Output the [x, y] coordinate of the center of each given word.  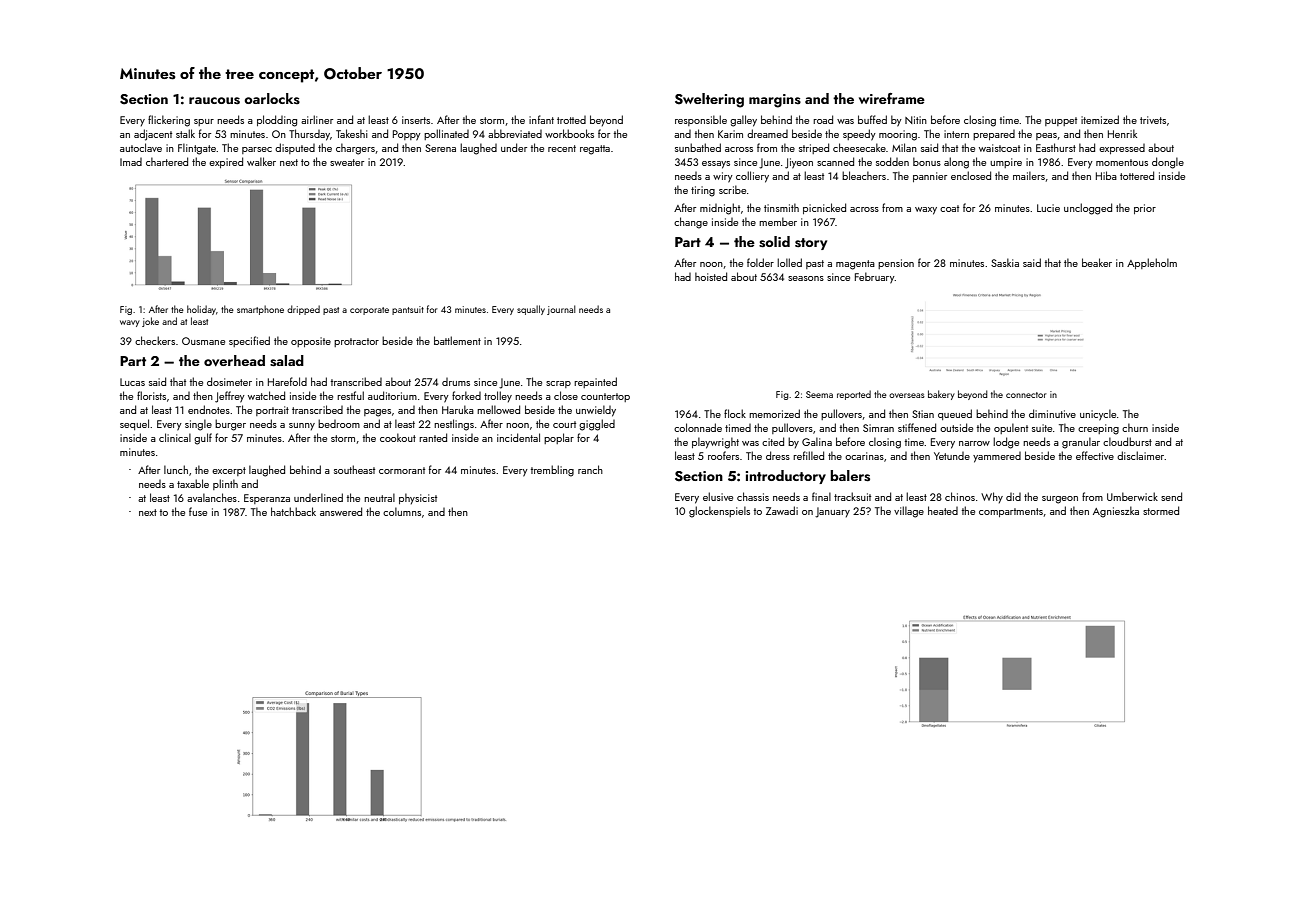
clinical [175, 437]
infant [541, 119]
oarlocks [272, 98]
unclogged [1088, 209]
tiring [703, 191]
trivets [1153, 120]
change [691, 223]
